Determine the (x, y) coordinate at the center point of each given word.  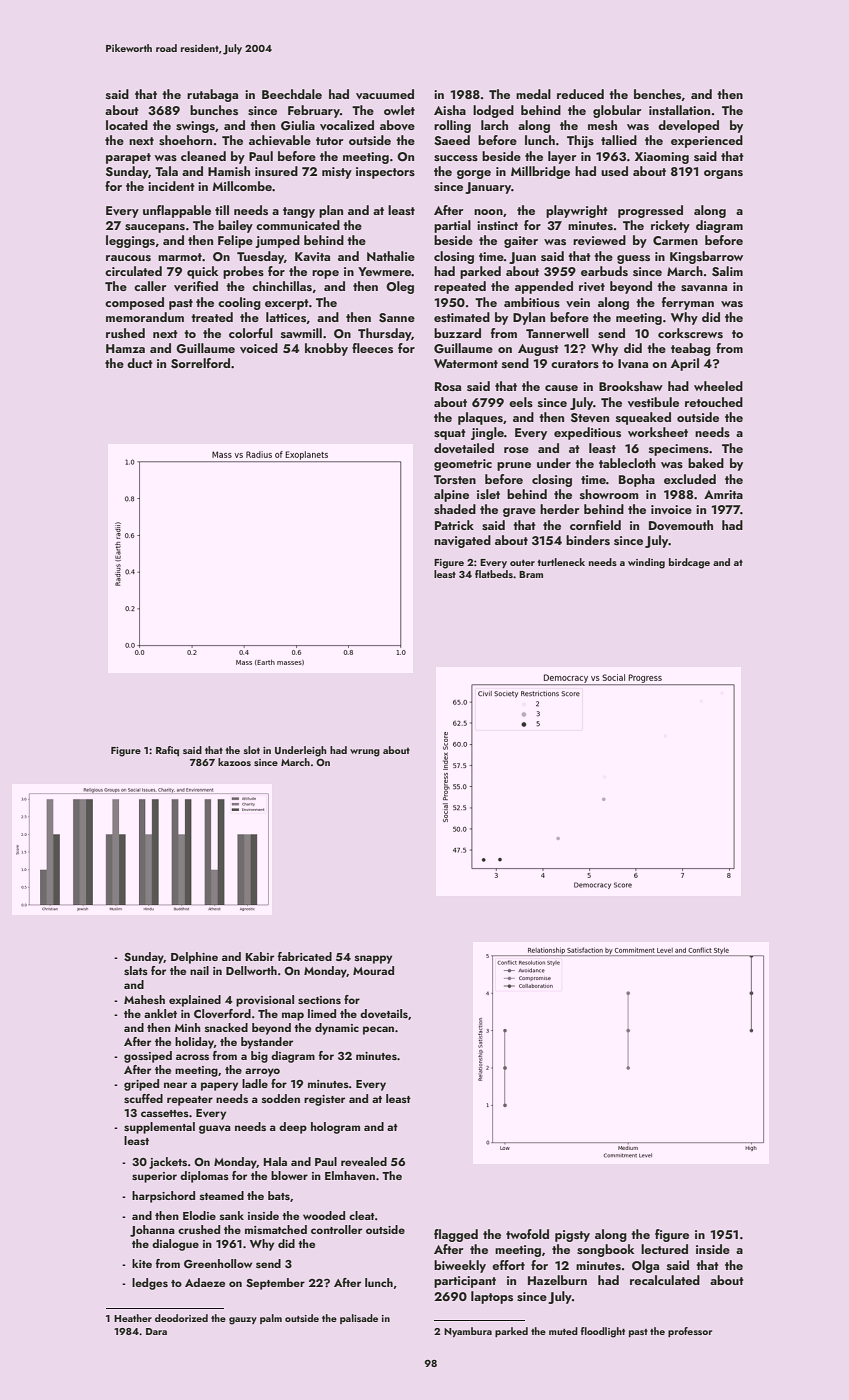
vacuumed (385, 94)
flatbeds (494, 574)
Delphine (194, 958)
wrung (365, 753)
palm (271, 1319)
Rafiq (167, 751)
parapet (128, 158)
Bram (531, 574)
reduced (580, 94)
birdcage (689, 563)
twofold (527, 1234)
